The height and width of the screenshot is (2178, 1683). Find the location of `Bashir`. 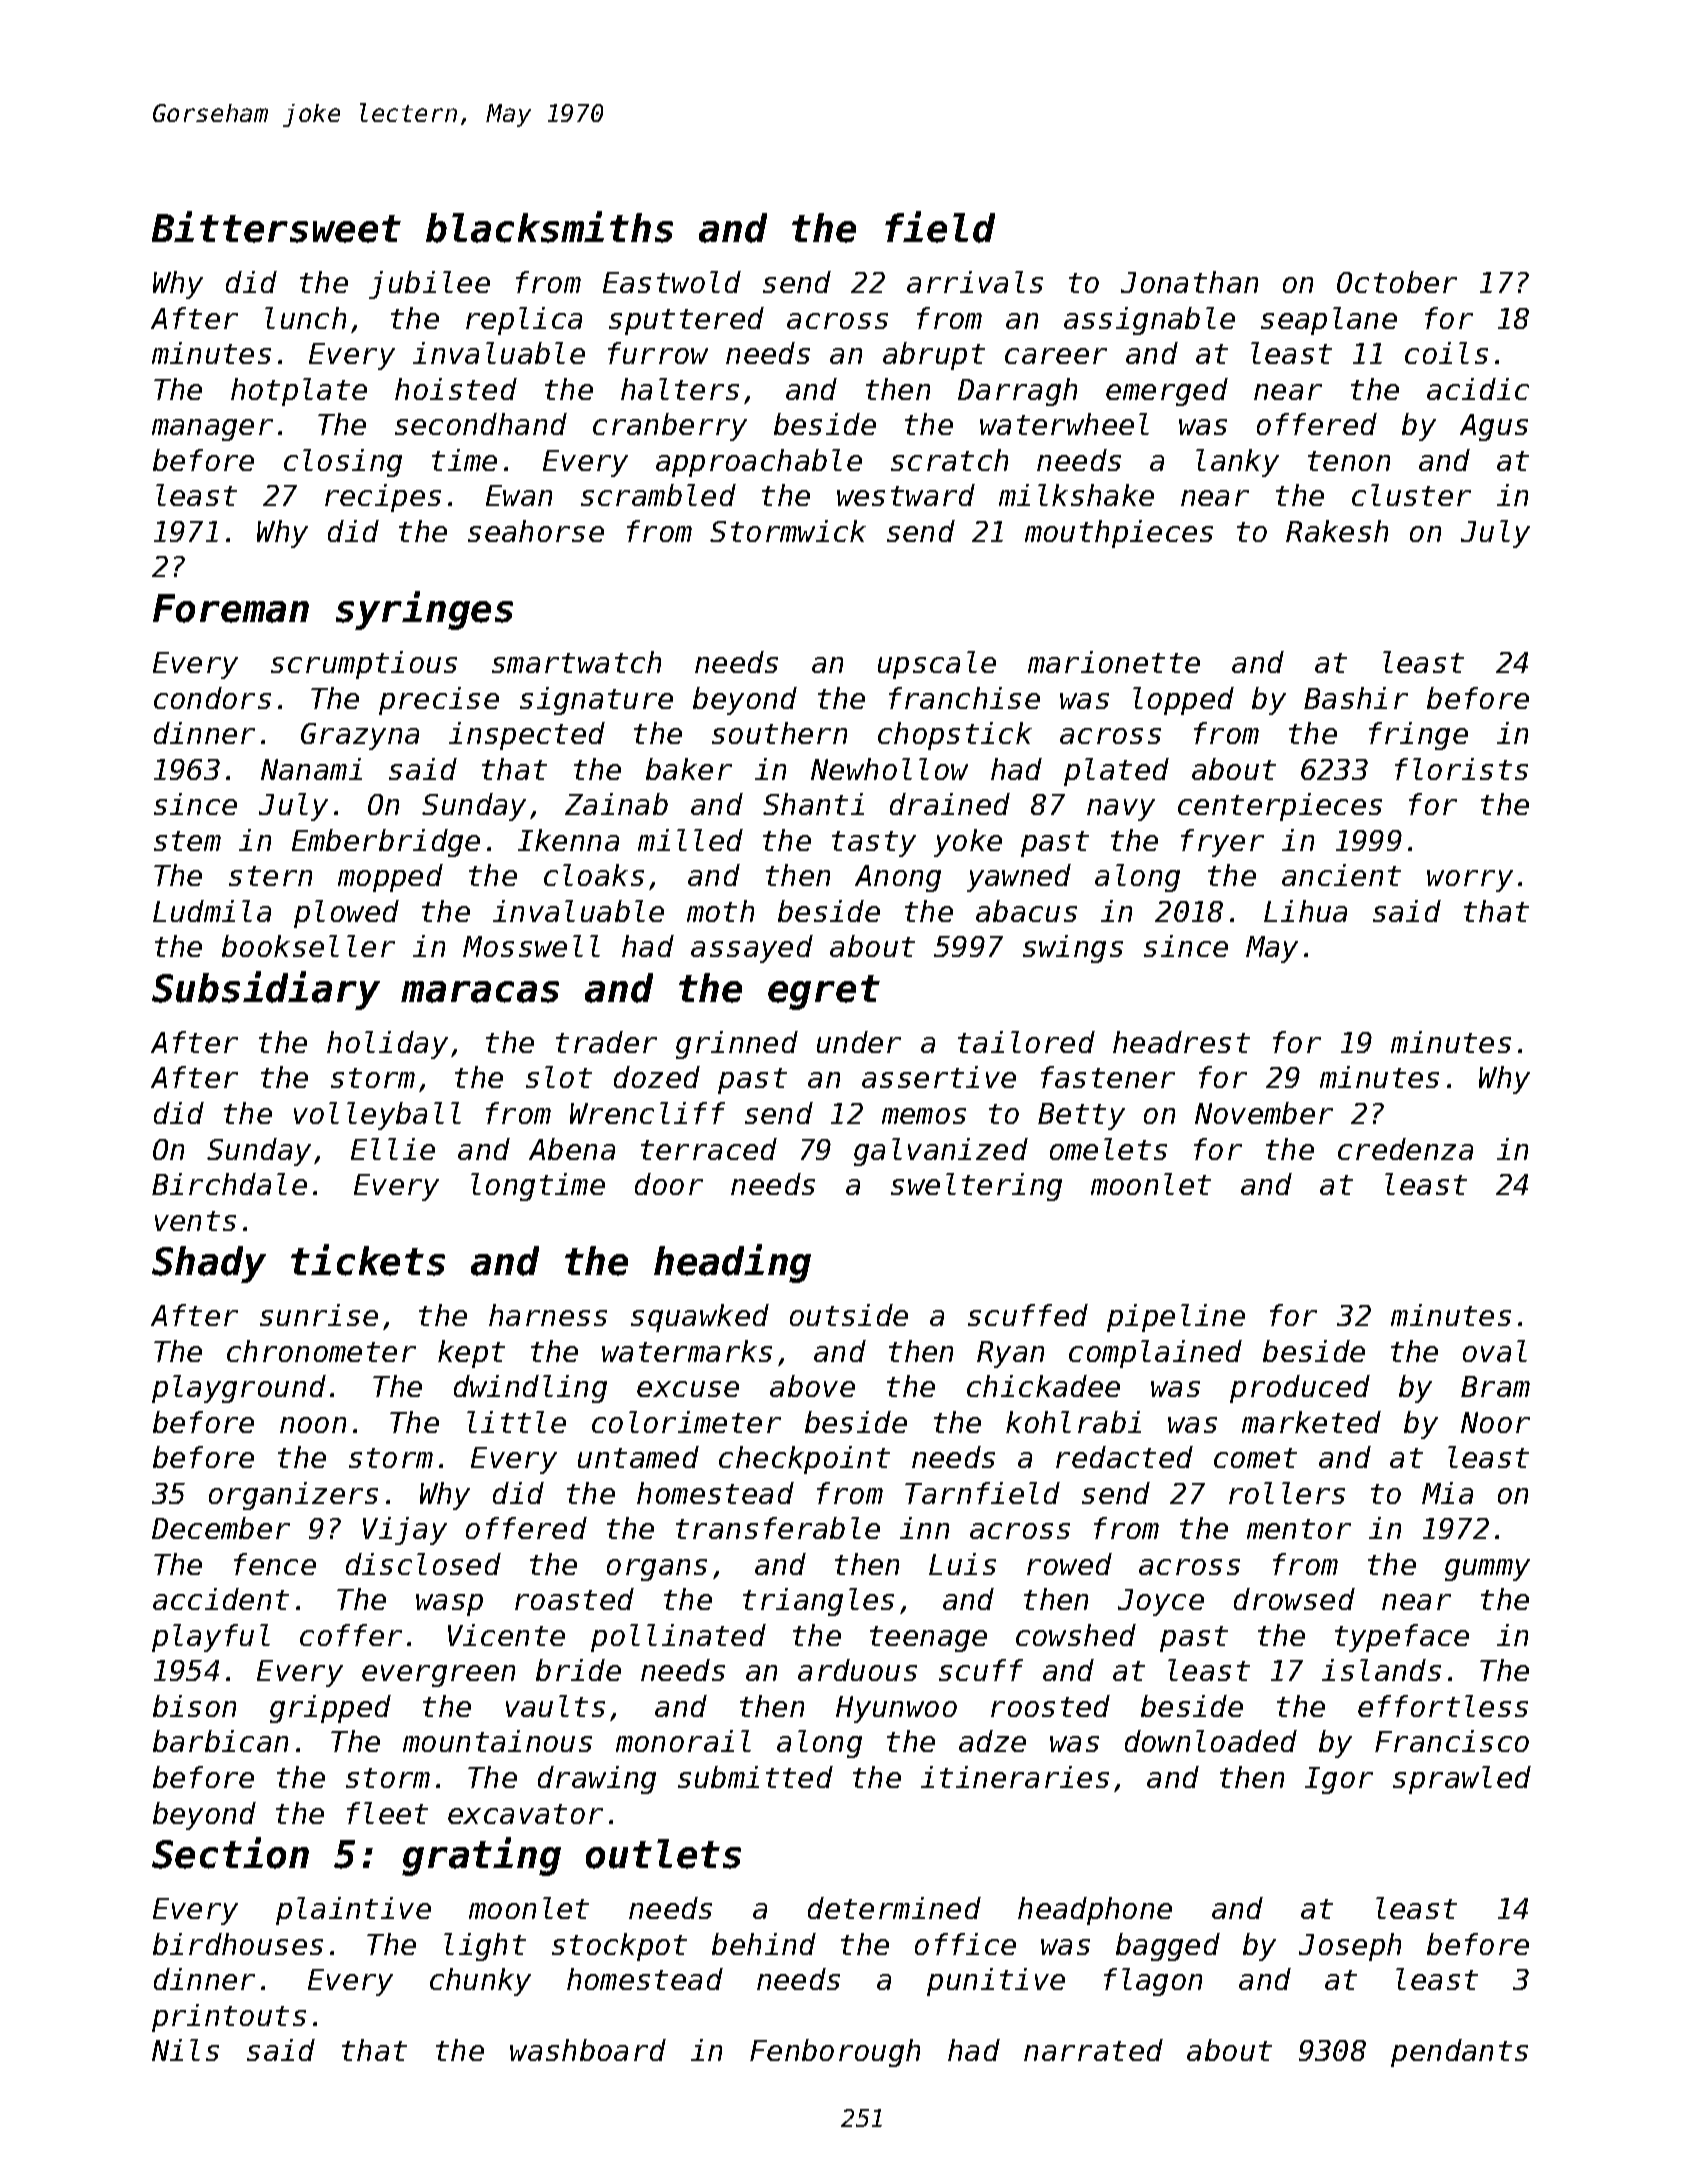

Bashir is located at coordinates (1356, 698).
